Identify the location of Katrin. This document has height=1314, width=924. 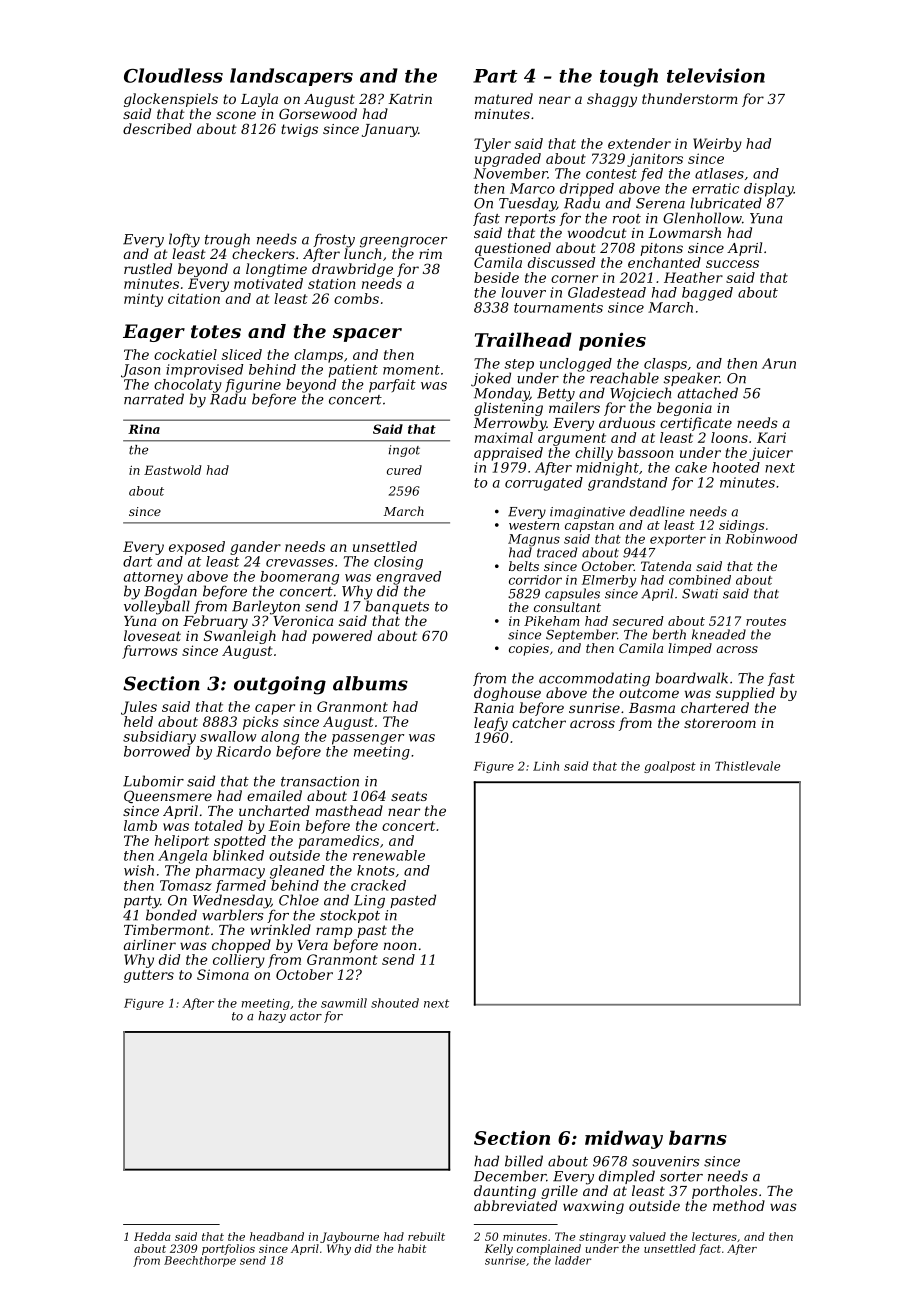
(410, 99).
